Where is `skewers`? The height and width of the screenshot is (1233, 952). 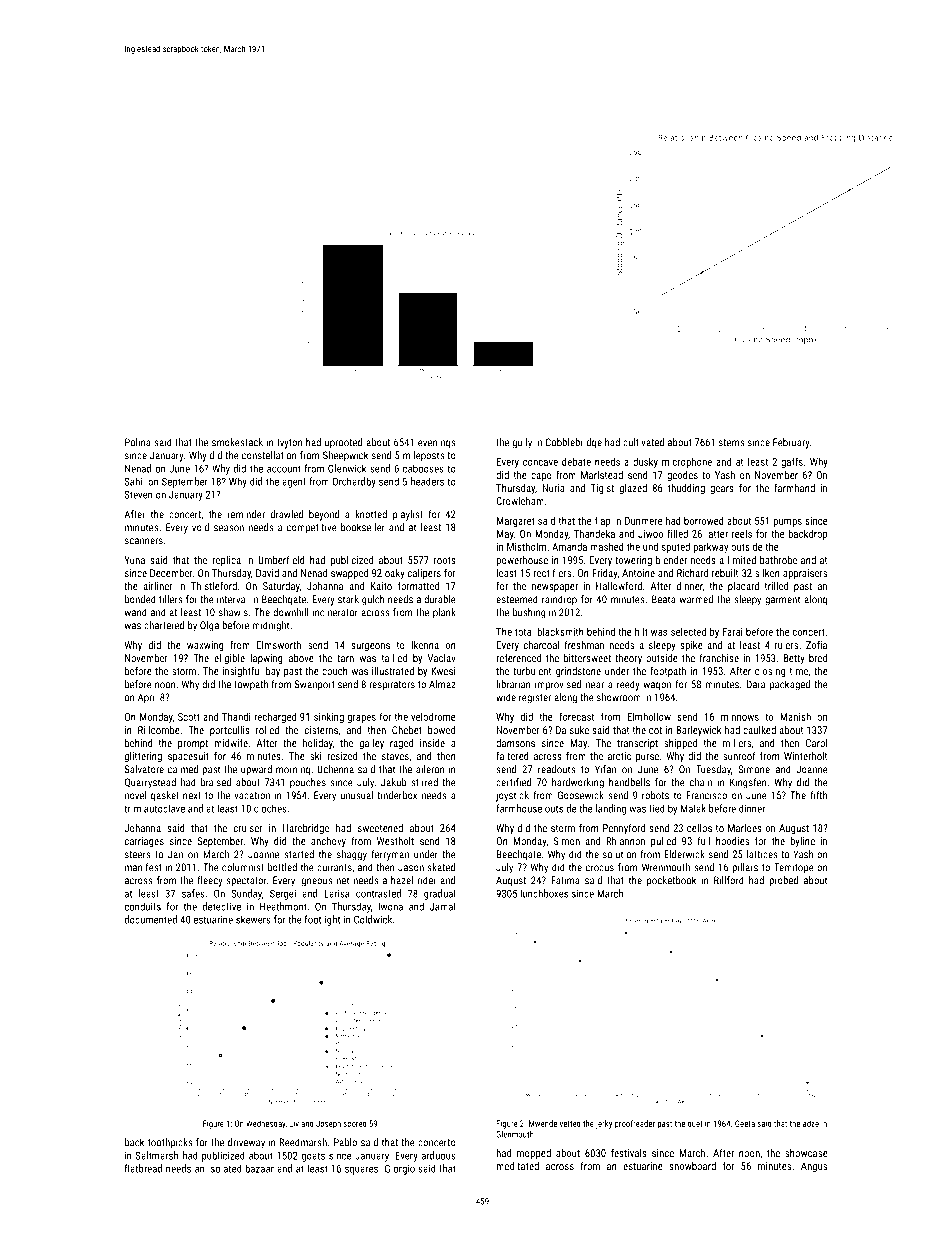 skewers is located at coordinates (253, 919).
